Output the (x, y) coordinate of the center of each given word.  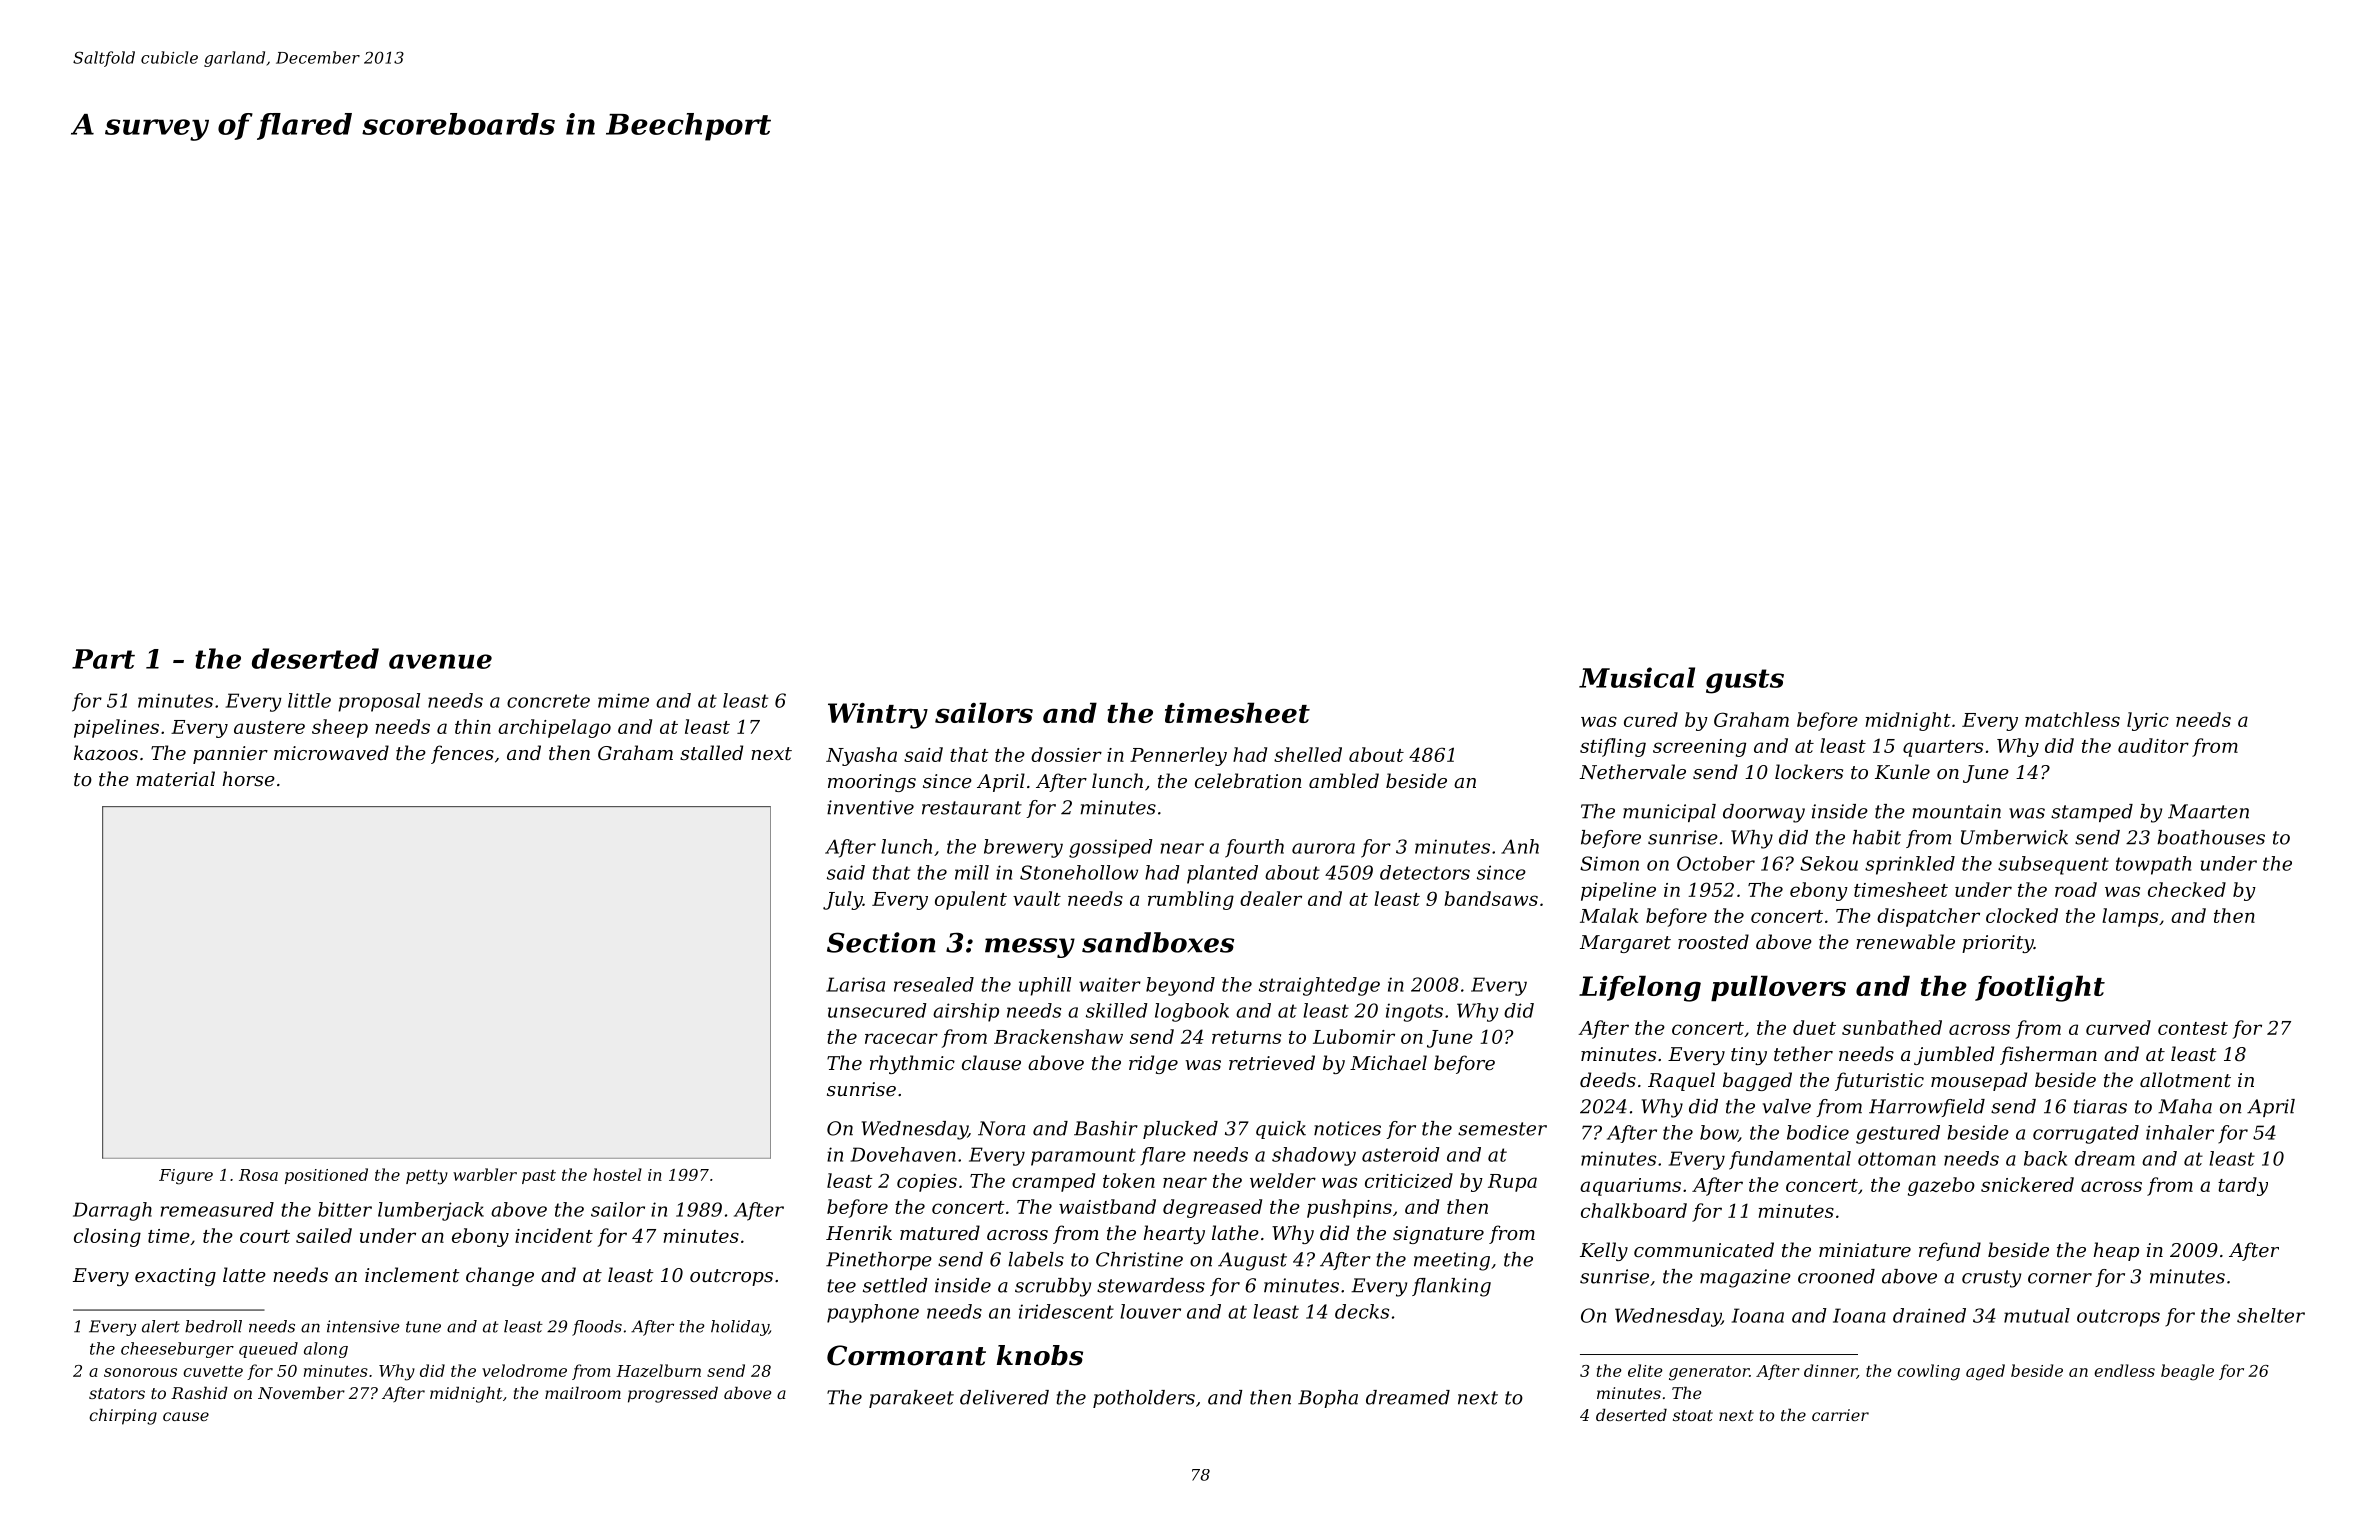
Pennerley (1178, 756)
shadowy (1314, 1156)
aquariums (1630, 1187)
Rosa (258, 1175)
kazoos (106, 753)
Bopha (1328, 1399)
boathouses (2211, 837)
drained (1929, 1315)
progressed (673, 1394)
